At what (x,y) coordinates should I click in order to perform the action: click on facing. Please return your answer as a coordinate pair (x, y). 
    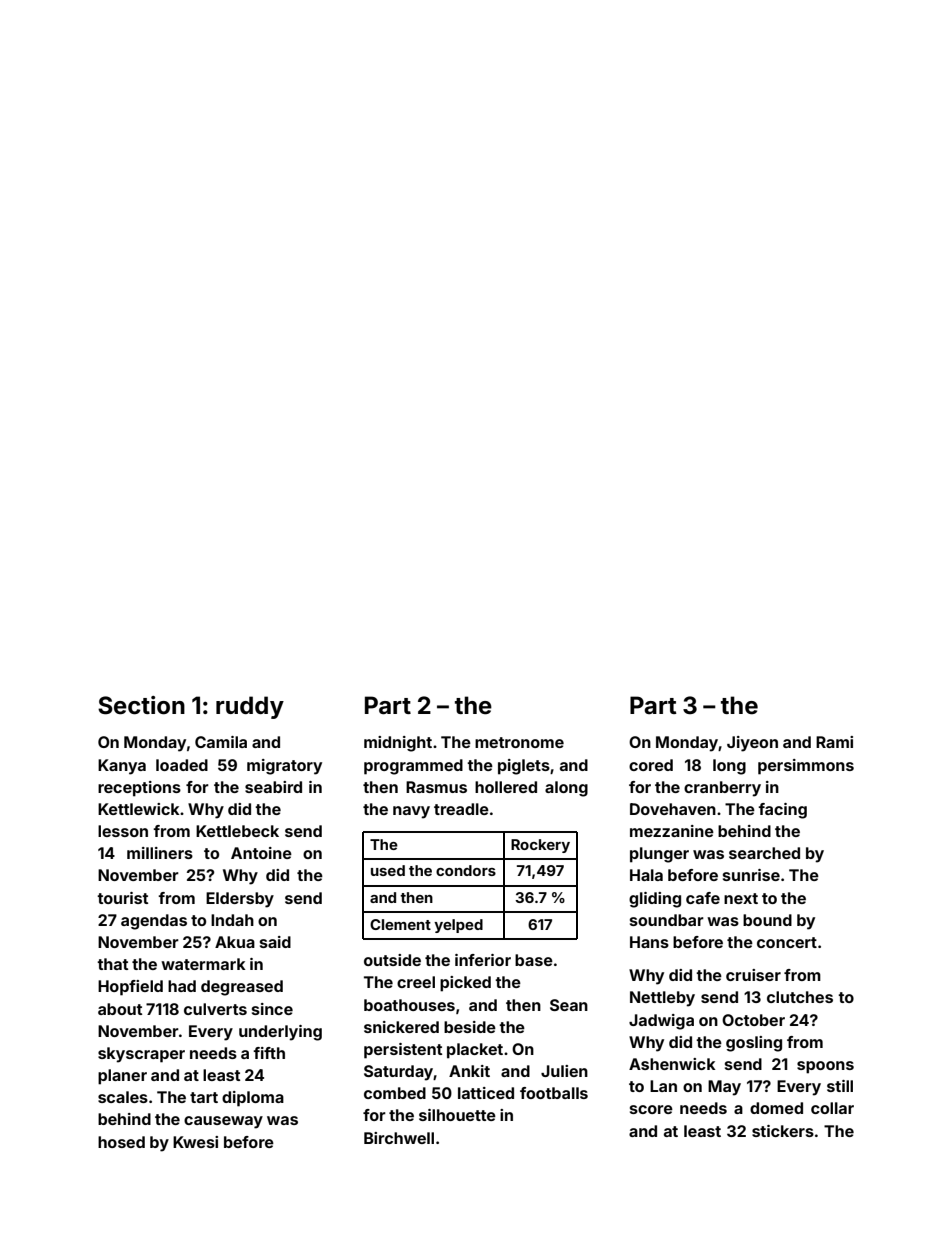
    Looking at the image, I should click on (782, 811).
